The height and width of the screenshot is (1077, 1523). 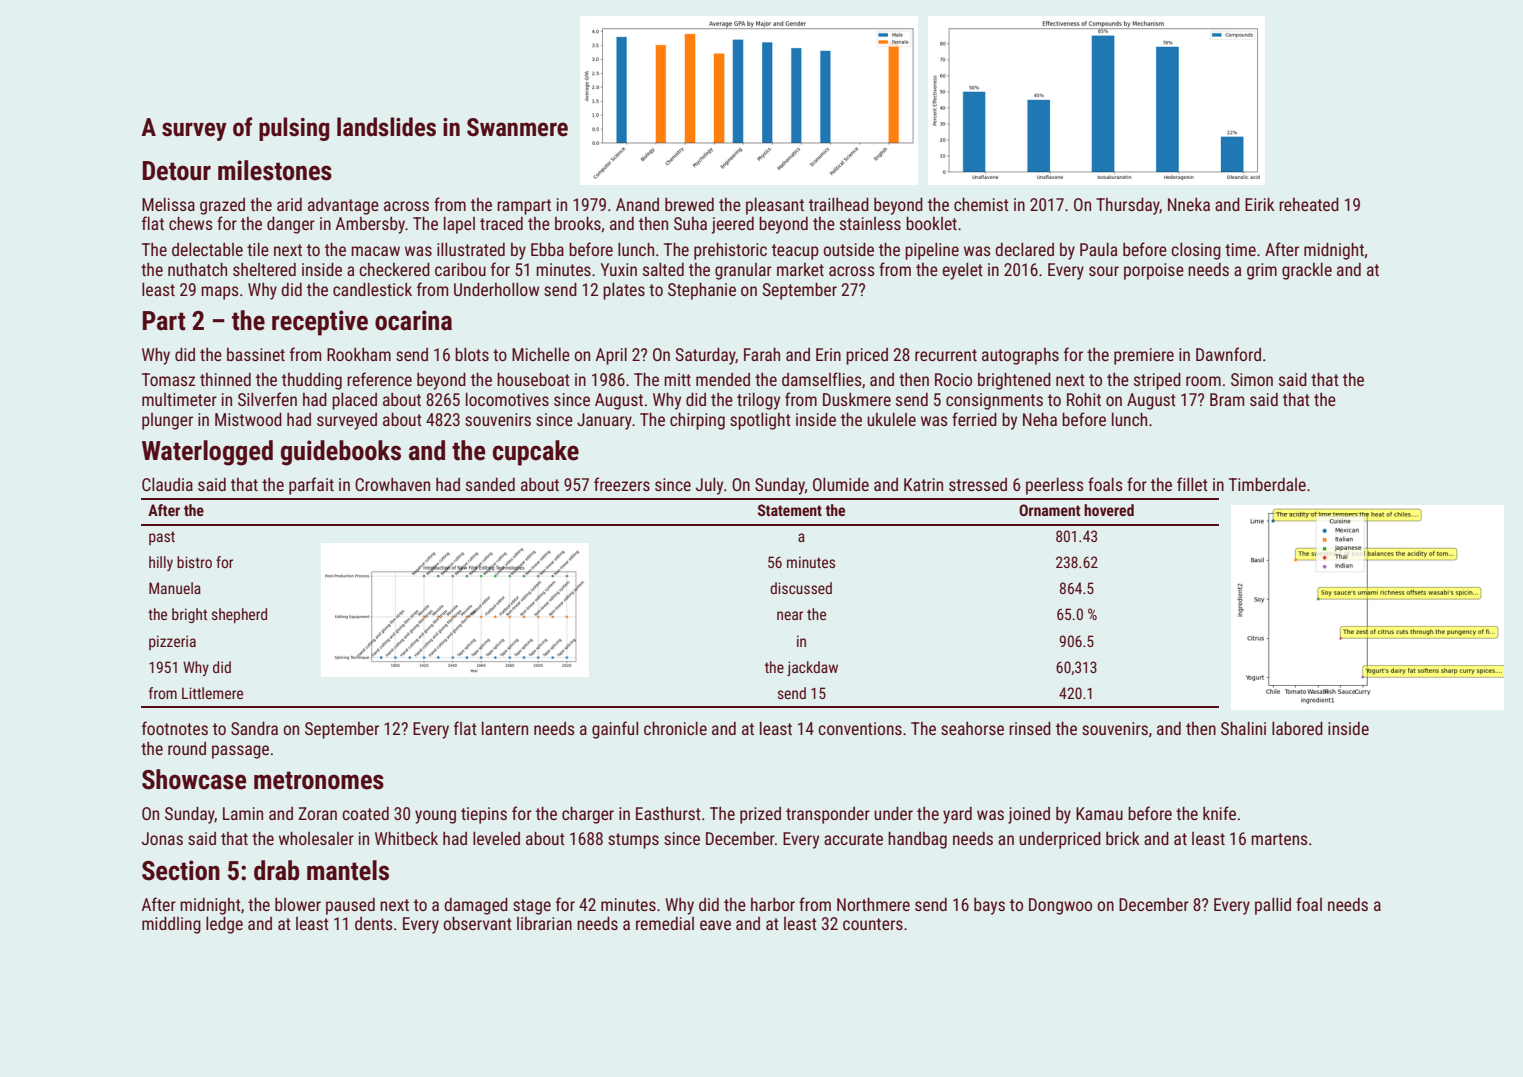 I want to click on milestones, so click(x=275, y=170).
